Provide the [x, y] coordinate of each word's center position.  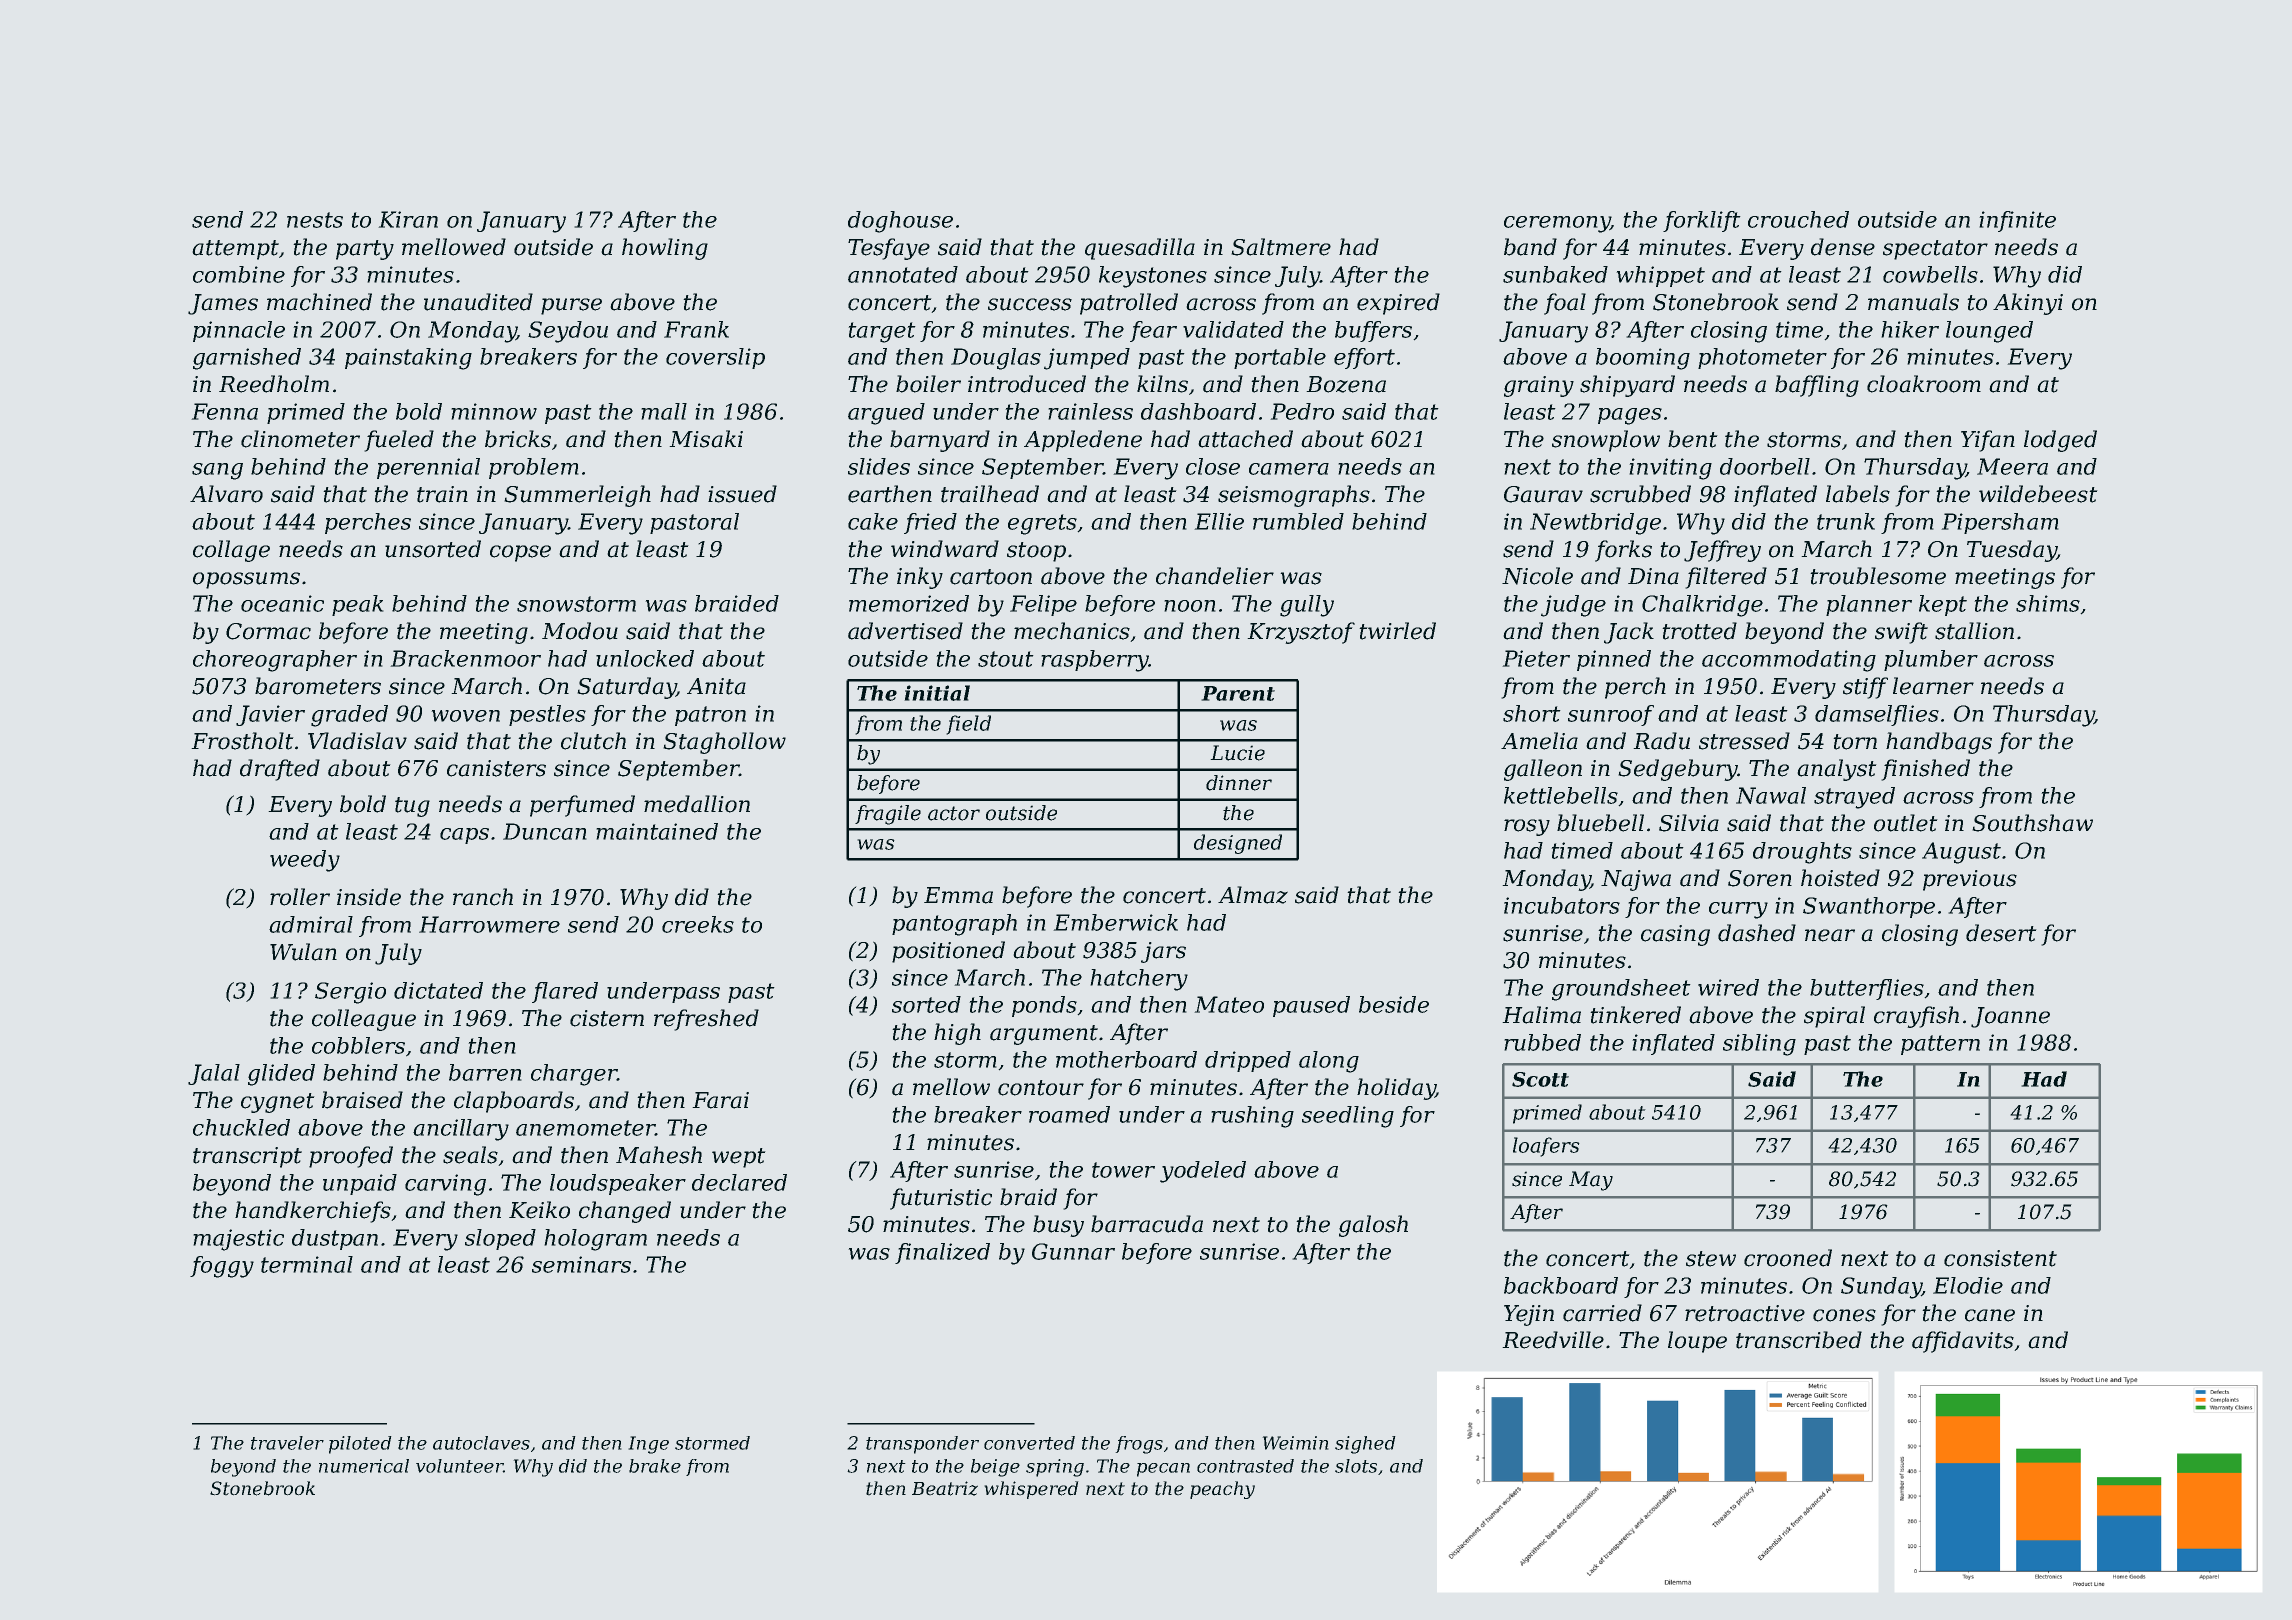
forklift [1701, 221]
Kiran [408, 219]
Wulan [303, 952]
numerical [364, 1466]
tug [412, 807]
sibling [1759, 1045]
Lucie [1238, 753]
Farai [721, 1100]
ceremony [1557, 224]
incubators [1562, 905]
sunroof [1611, 715]
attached [1246, 439]
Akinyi [2028, 304]
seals [470, 1155]
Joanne [2010, 1017]
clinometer [300, 439]
